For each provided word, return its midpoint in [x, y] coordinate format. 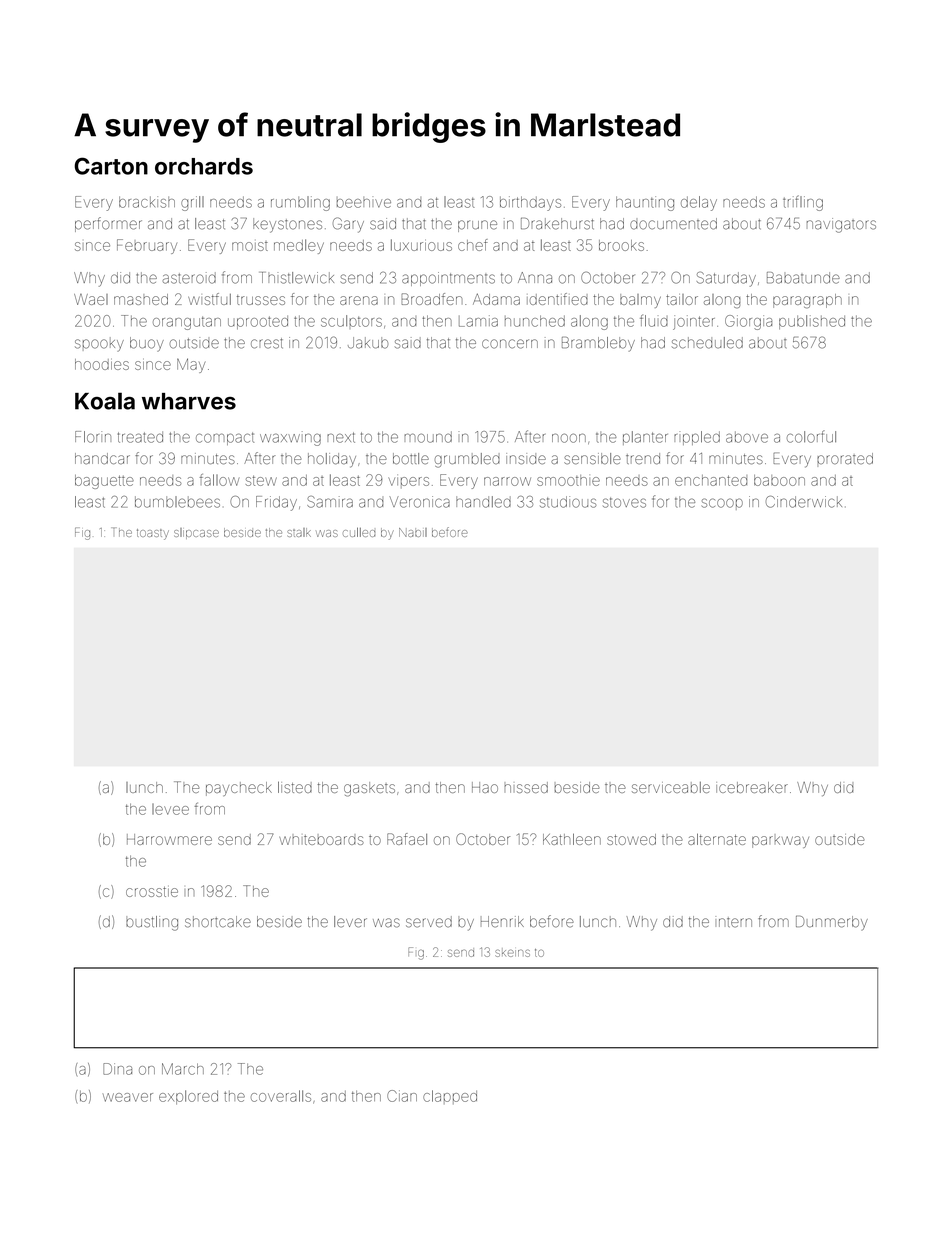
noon [569, 438]
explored [188, 1097]
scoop [722, 504]
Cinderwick [804, 502]
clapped [450, 1097]
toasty [153, 534]
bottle [411, 458]
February [147, 246]
